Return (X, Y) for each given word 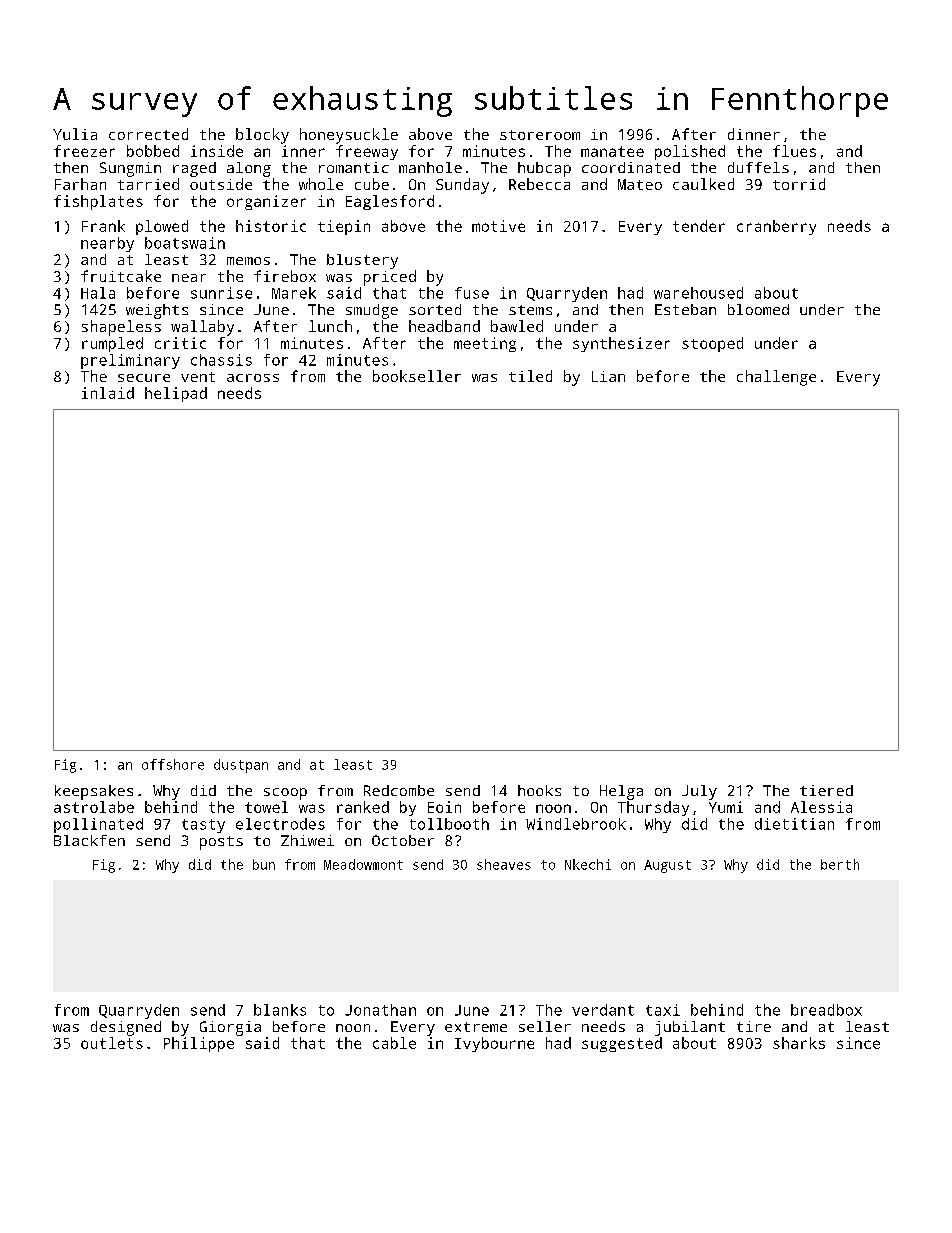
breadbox (826, 1010)
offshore (173, 764)
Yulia (75, 134)
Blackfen (89, 840)
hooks (539, 790)
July (699, 792)
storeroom (540, 135)
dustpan (241, 766)
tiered (826, 790)
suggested (622, 1044)
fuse (472, 293)
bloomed (758, 309)
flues (794, 151)
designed (126, 1028)
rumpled (112, 344)
